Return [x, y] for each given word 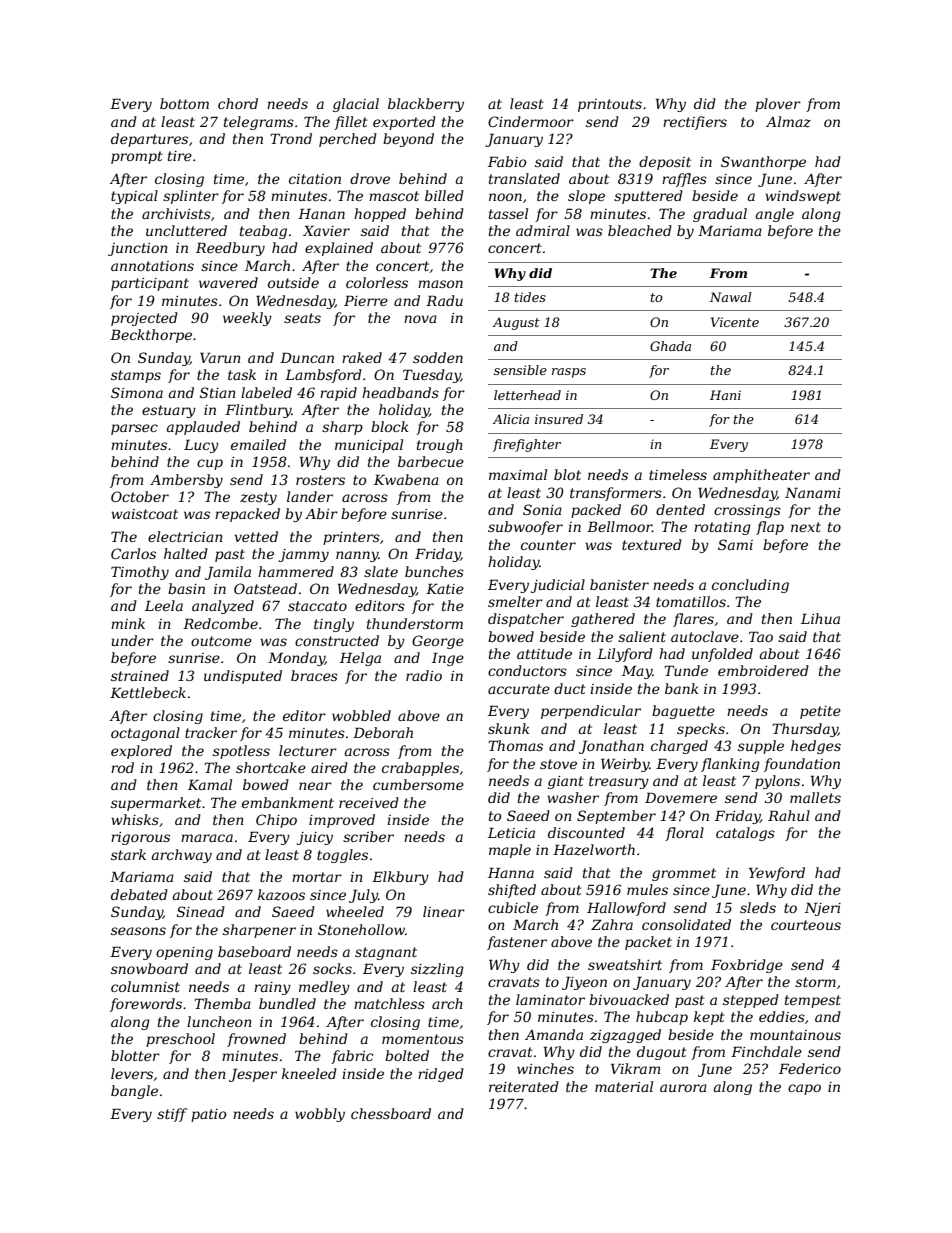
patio [208, 1115]
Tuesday [432, 376]
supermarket [156, 804]
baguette [683, 712]
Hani [725, 395]
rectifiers [695, 123]
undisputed [243, 677]
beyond [408, 140]
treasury [619, 782]
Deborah [383, 732]
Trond [291, 138]
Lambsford [323, 376]
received [369, 802]
